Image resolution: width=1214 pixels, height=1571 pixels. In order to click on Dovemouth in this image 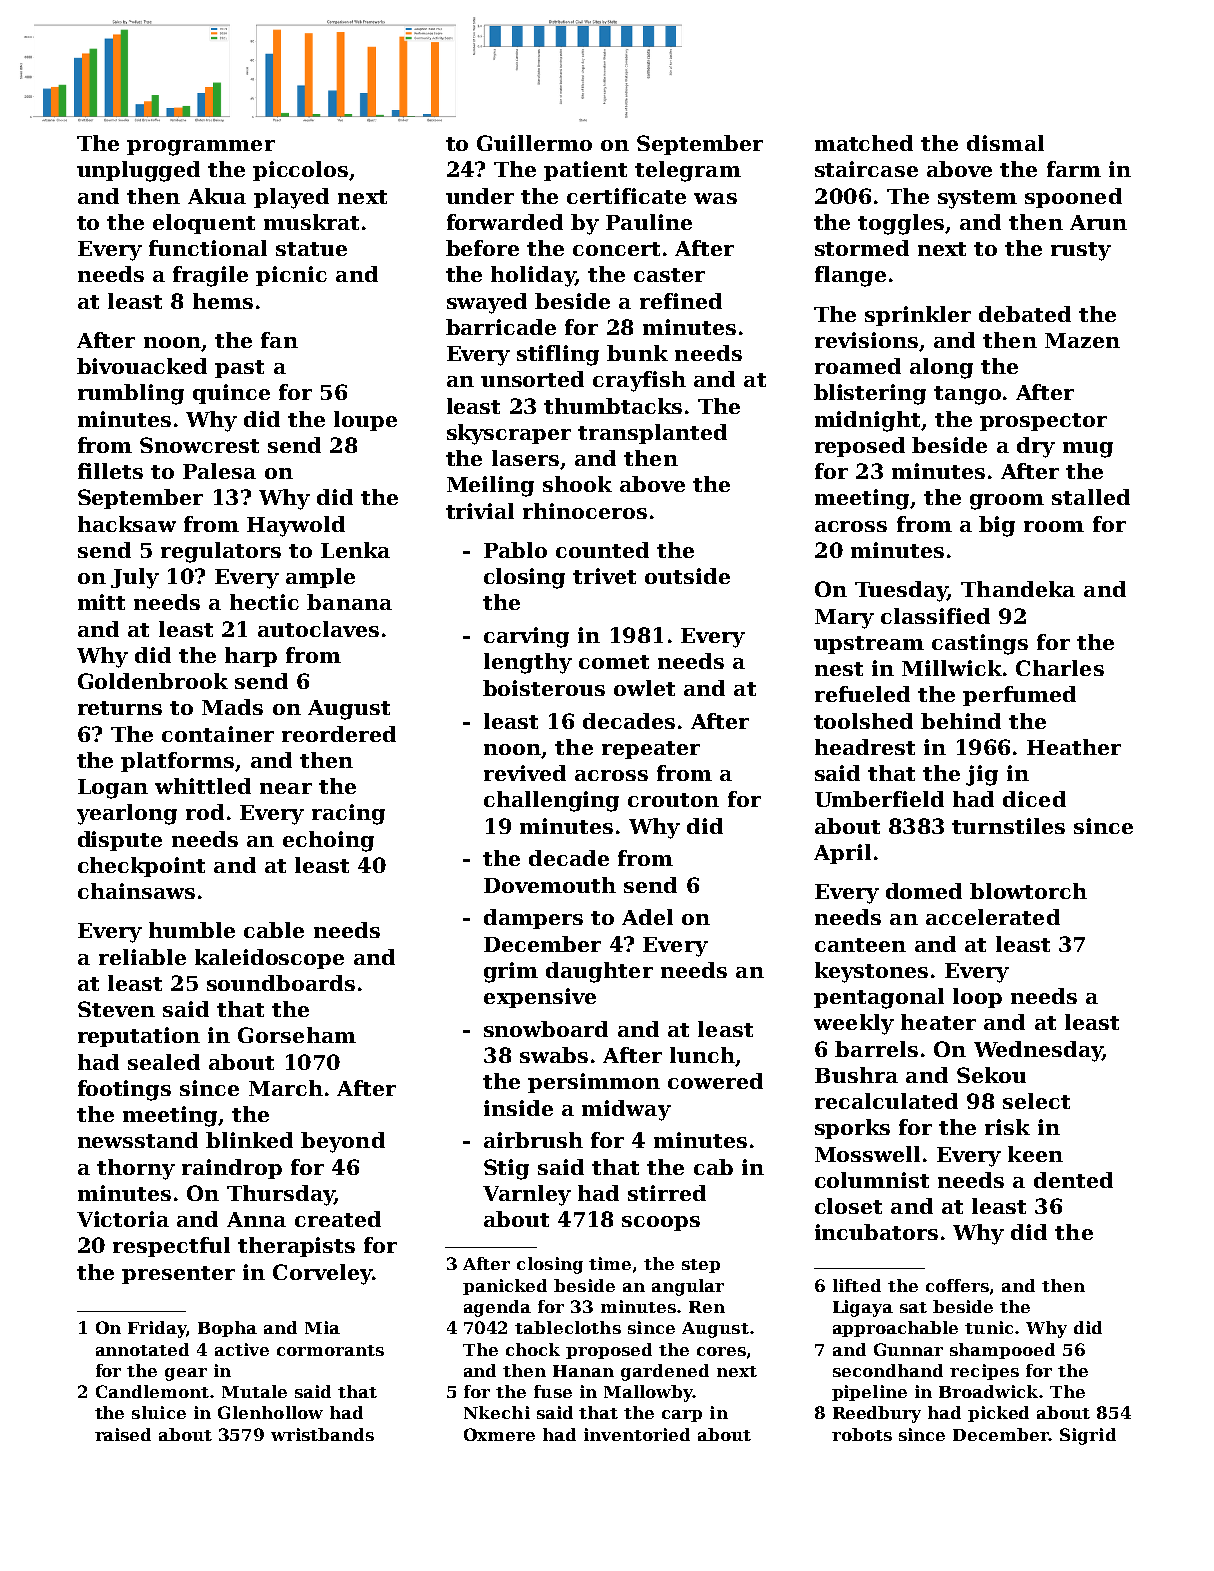, I will do `click(550, 885)`.
